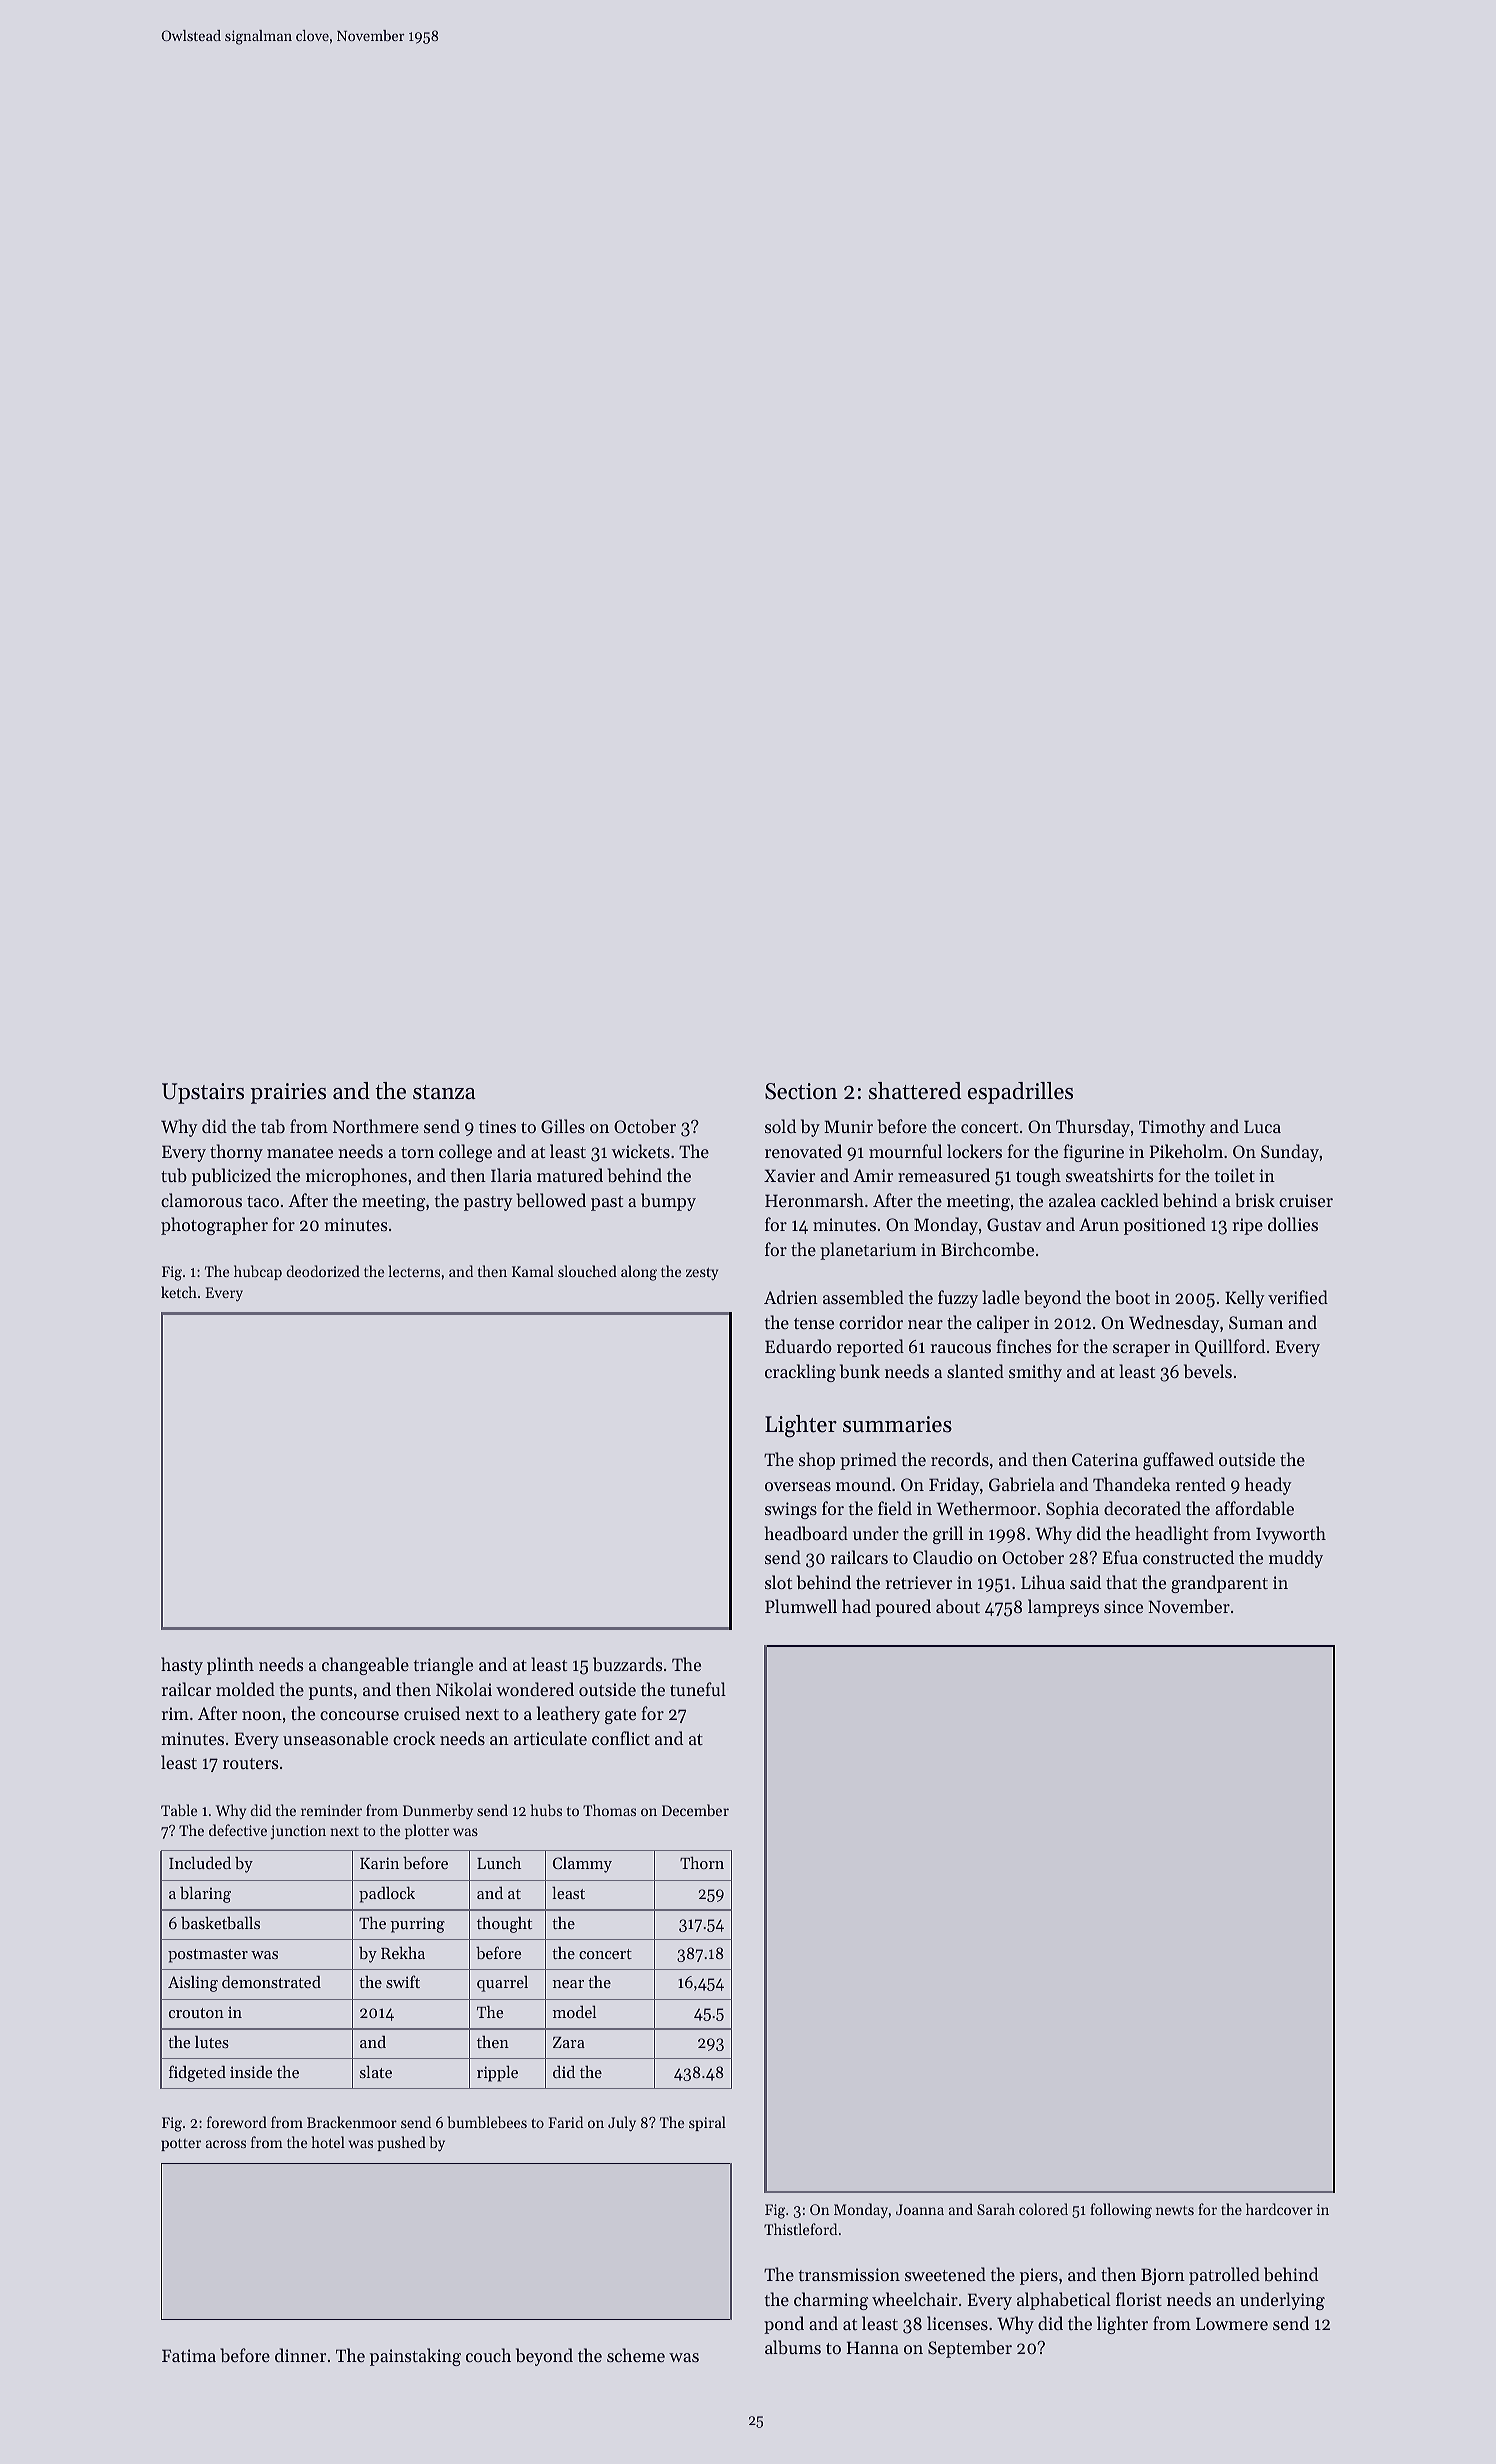  What do you see at coordinates (323, 1271) in the image?
I see `deodorized` at bounding box center [323, 1271].
